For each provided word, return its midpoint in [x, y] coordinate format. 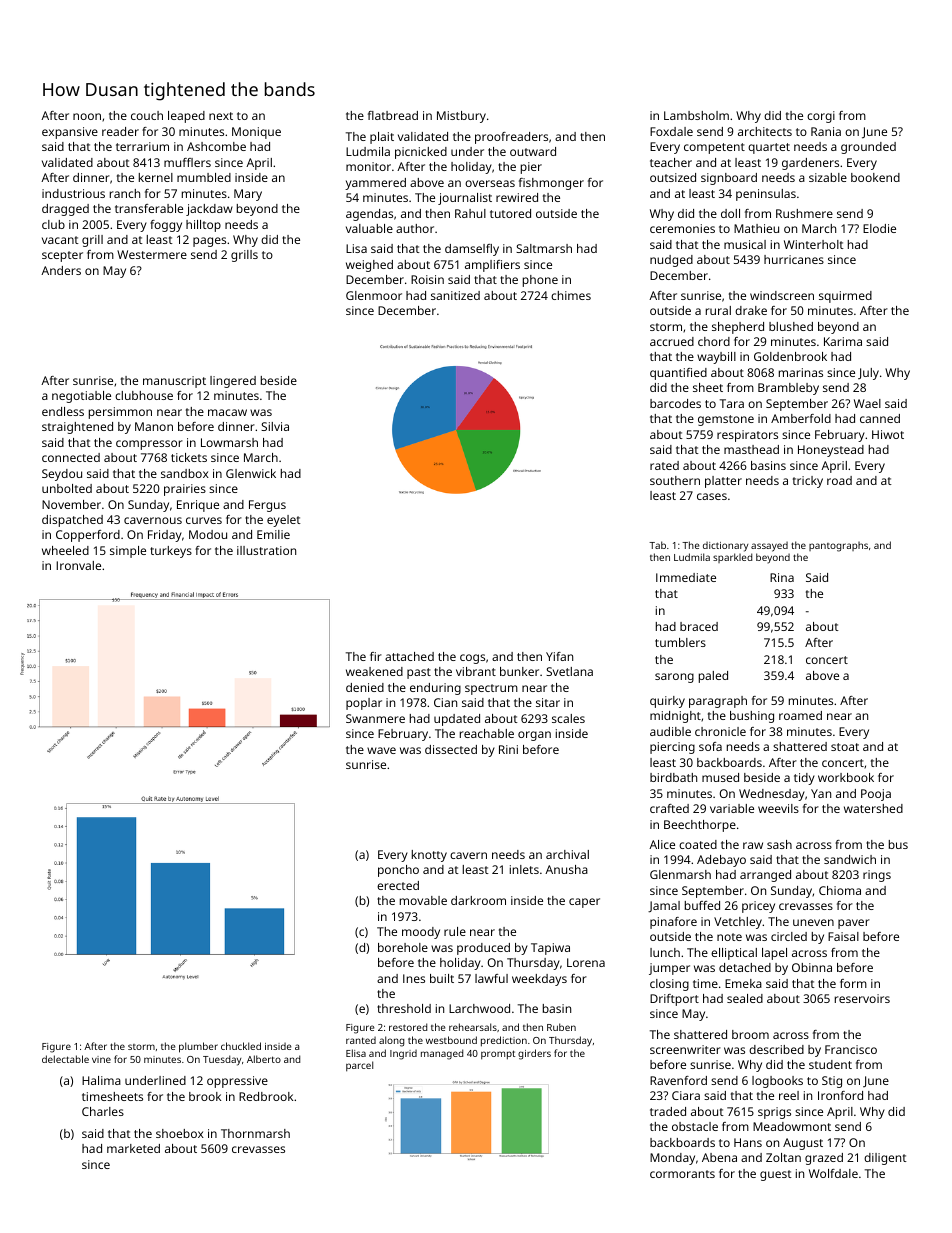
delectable [65, 1059]
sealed [745, 998]
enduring [435, 689]
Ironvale [78, 565]
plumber [198, 1047]
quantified [678, 374]
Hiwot [888, 434]
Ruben [561, 1027]
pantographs [838, 547]
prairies [185, 490]
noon [87, 116]
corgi [821, 117]
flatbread [393, 115]
